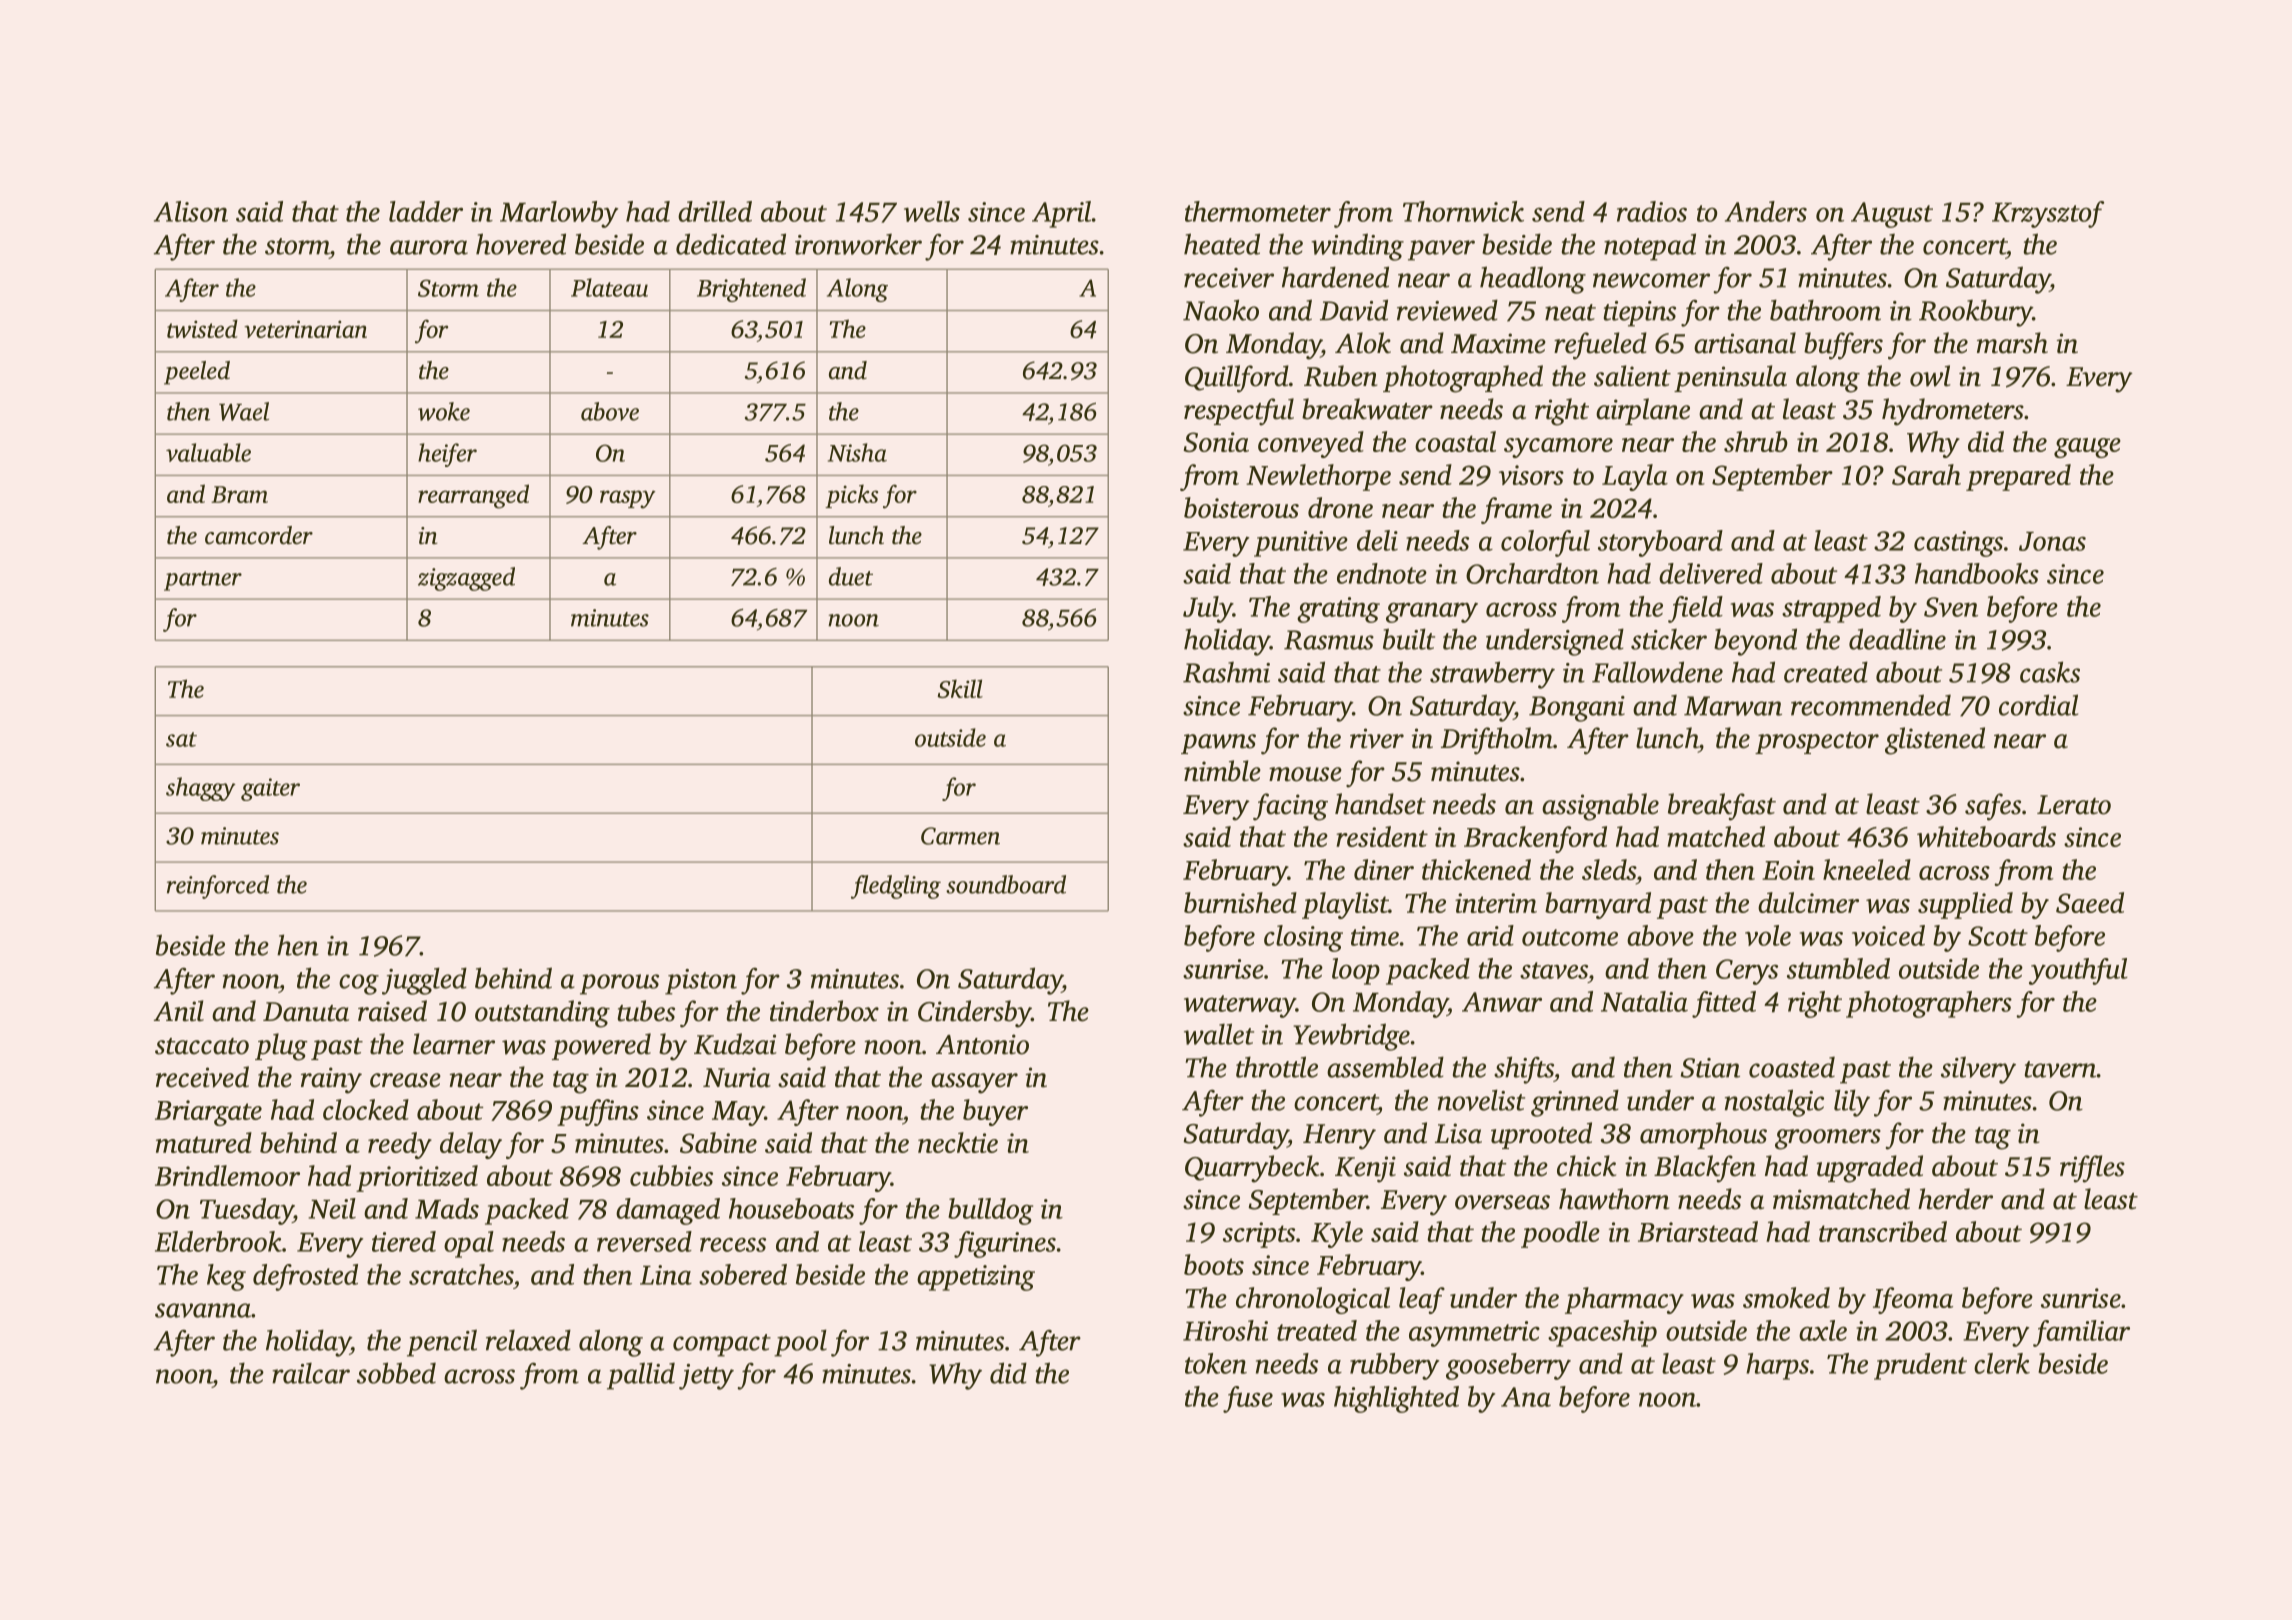 The width and height of the image is (2292, 1620). I want to click on Plateau, so click(609, 287).
